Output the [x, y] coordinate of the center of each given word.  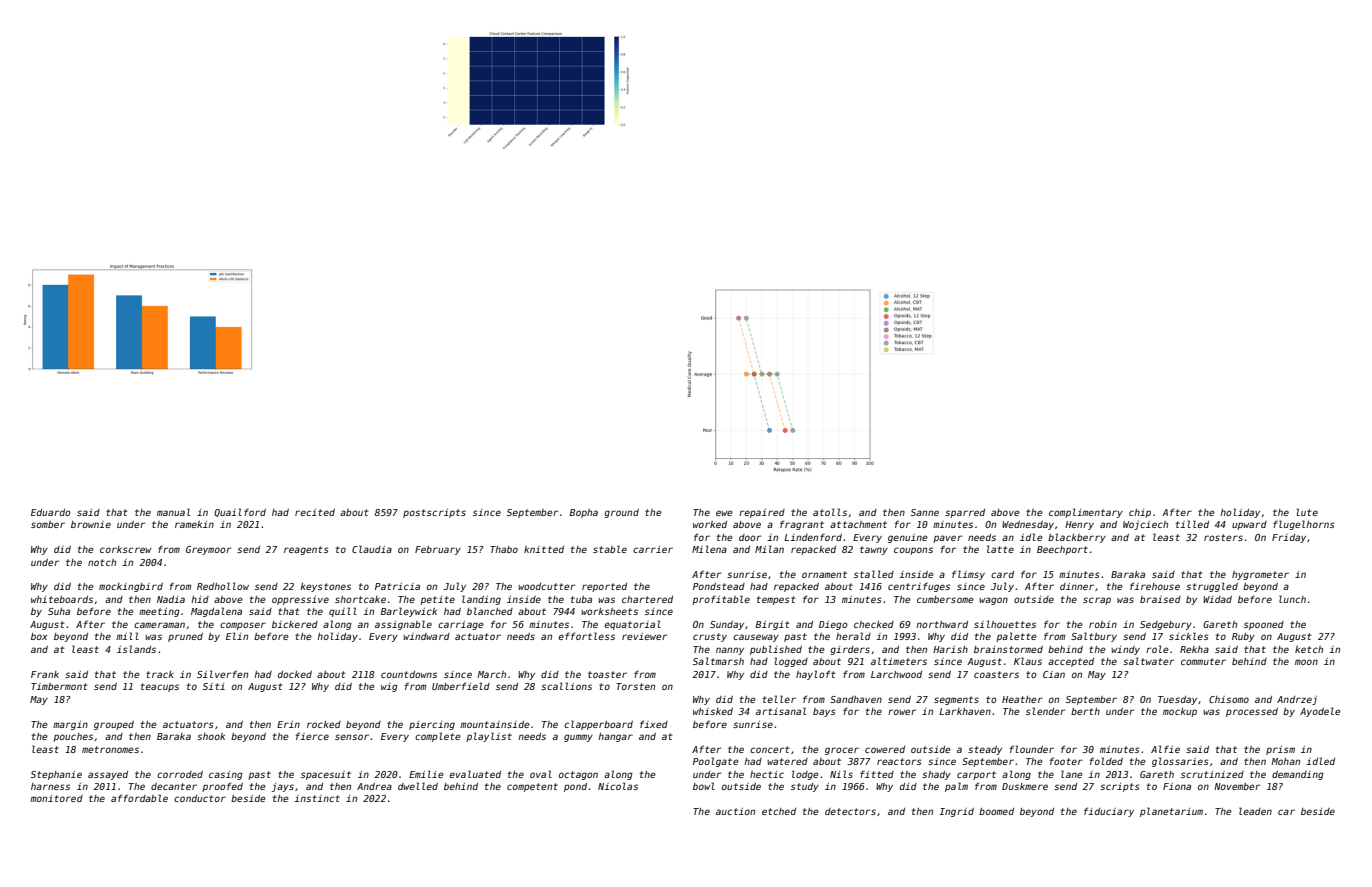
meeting [159, 612]
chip [1140, 513]
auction [735, 811]
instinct [317, 798]
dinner [1077, 586]
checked [874, 624]
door [750, 537]
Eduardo [51, 512]
